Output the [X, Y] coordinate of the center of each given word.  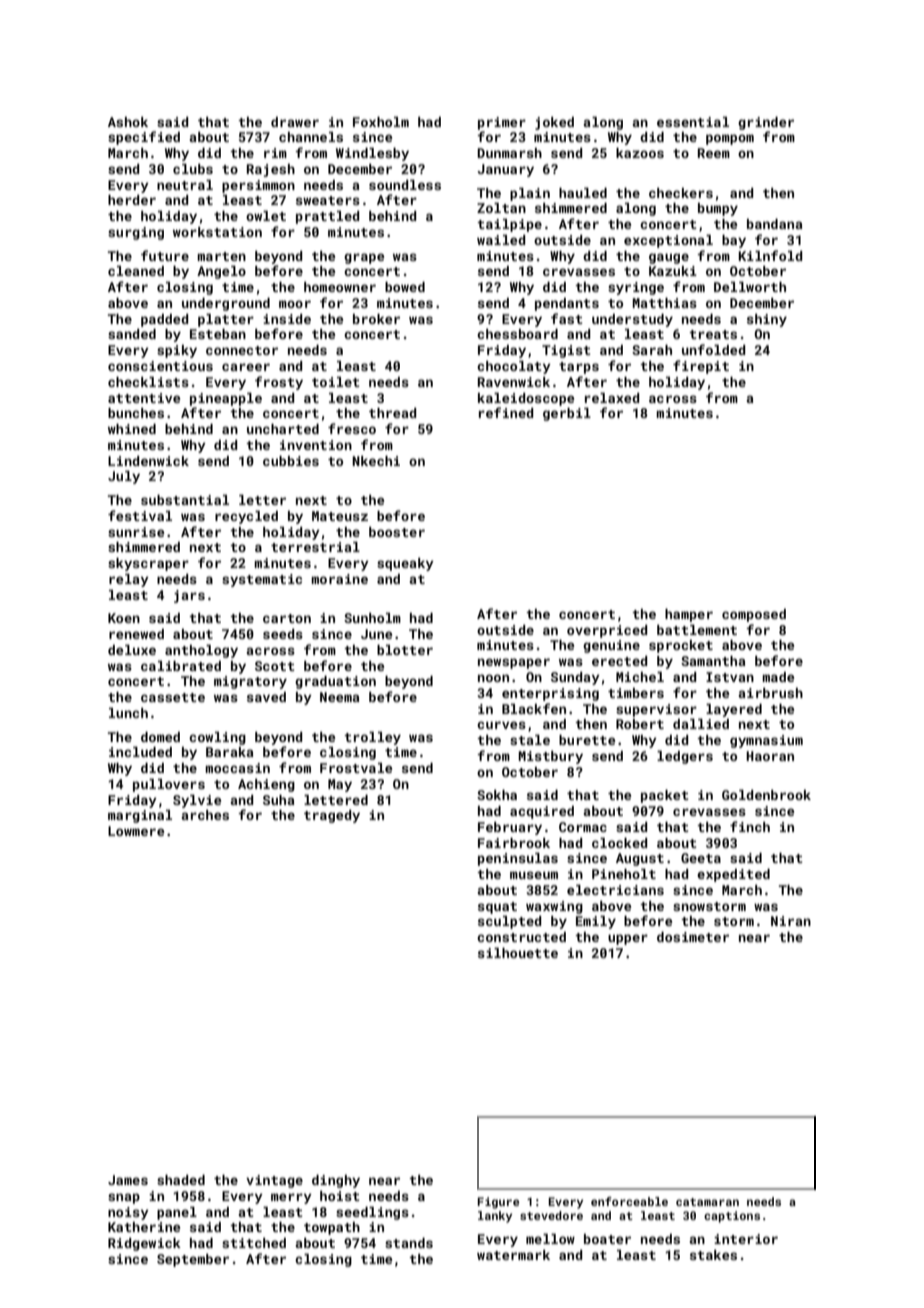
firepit [701, 367]
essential [693, 122]
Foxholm [381, 122]
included [140, 752]
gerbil [567, 414]
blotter [405, 650]
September [193, 1260]
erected [620, 661]
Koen [124, 618]
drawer [295, 122]
